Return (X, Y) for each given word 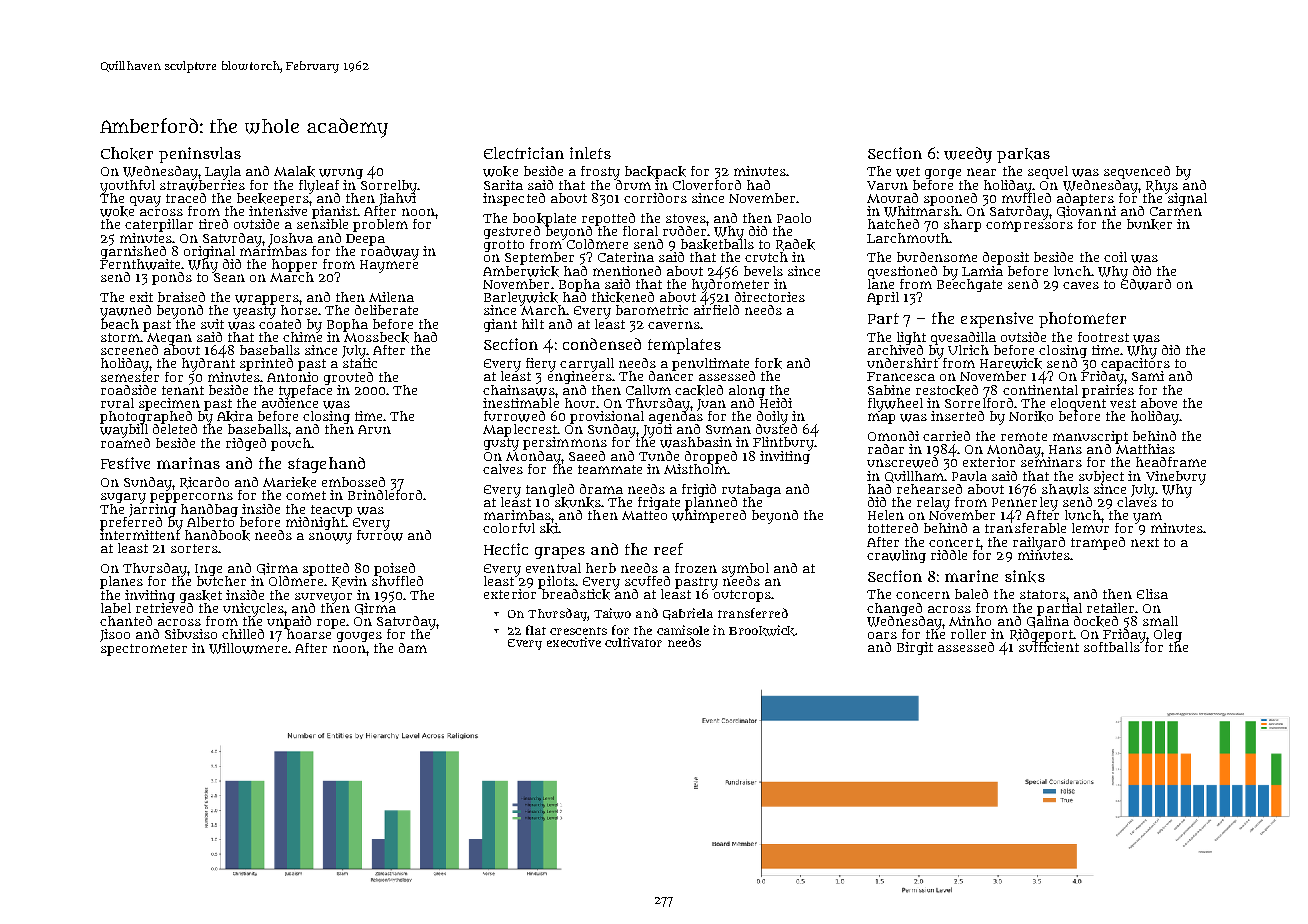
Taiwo (612, 613)
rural (117, 403)
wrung (341, 173)
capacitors (1135, 364)
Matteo (644, 515)
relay (933, 504)
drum (632, 184)
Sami (1148, 376)
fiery (541, 365)
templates (684, 346)
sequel (1048, 172)
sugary (123, 498)
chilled (243, 634)
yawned (125, 312)
